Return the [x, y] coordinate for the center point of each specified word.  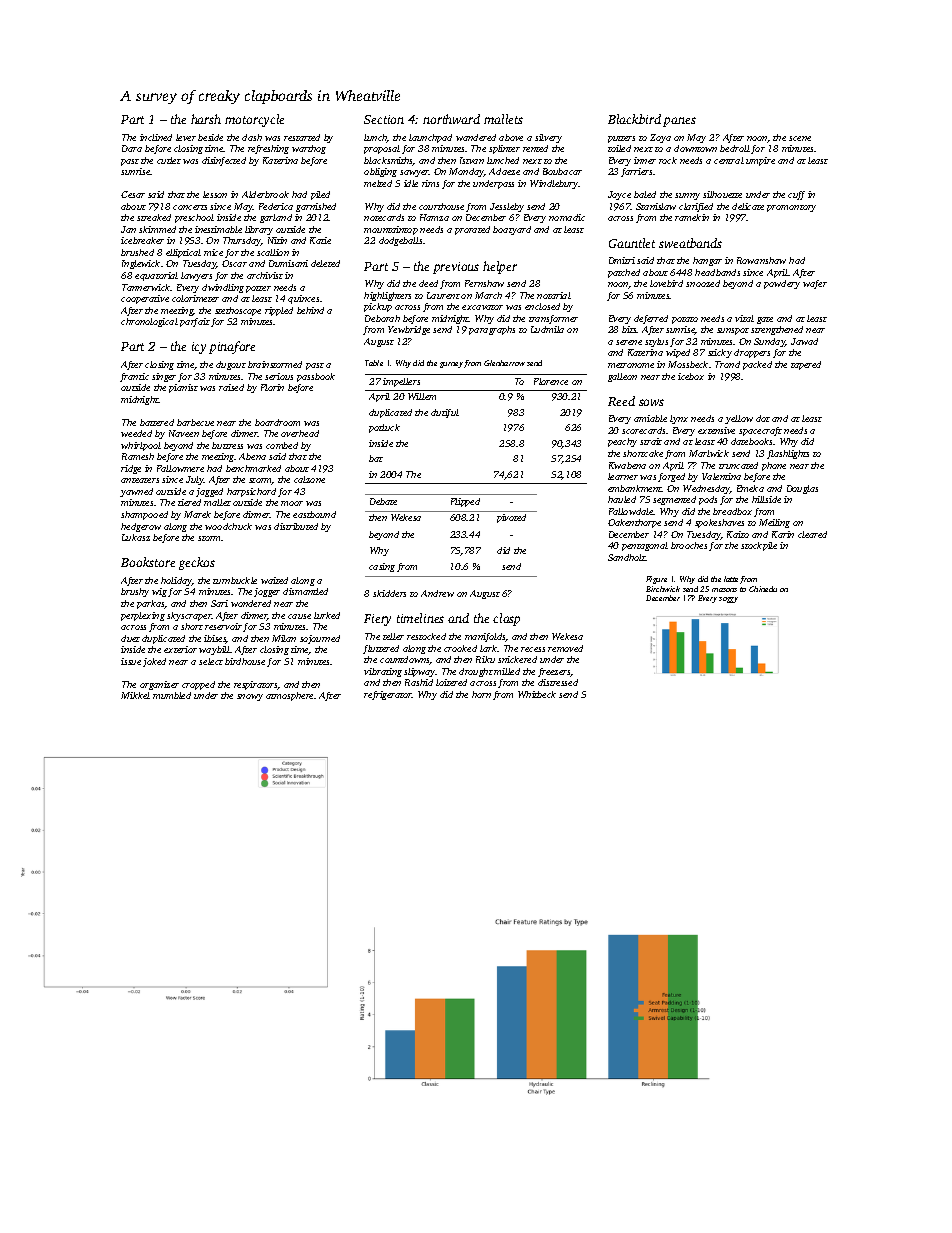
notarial [554, 295]
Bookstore [148, 562]
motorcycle [254, 120]
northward [451, 119]
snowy [250, 697]
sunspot [733, 331]
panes [679, 122]
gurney [451, 365]
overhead [300, 433]
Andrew [437, 593]
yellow [739, 419]
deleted [325, 263]
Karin [783, 534]
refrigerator [388, 695]
